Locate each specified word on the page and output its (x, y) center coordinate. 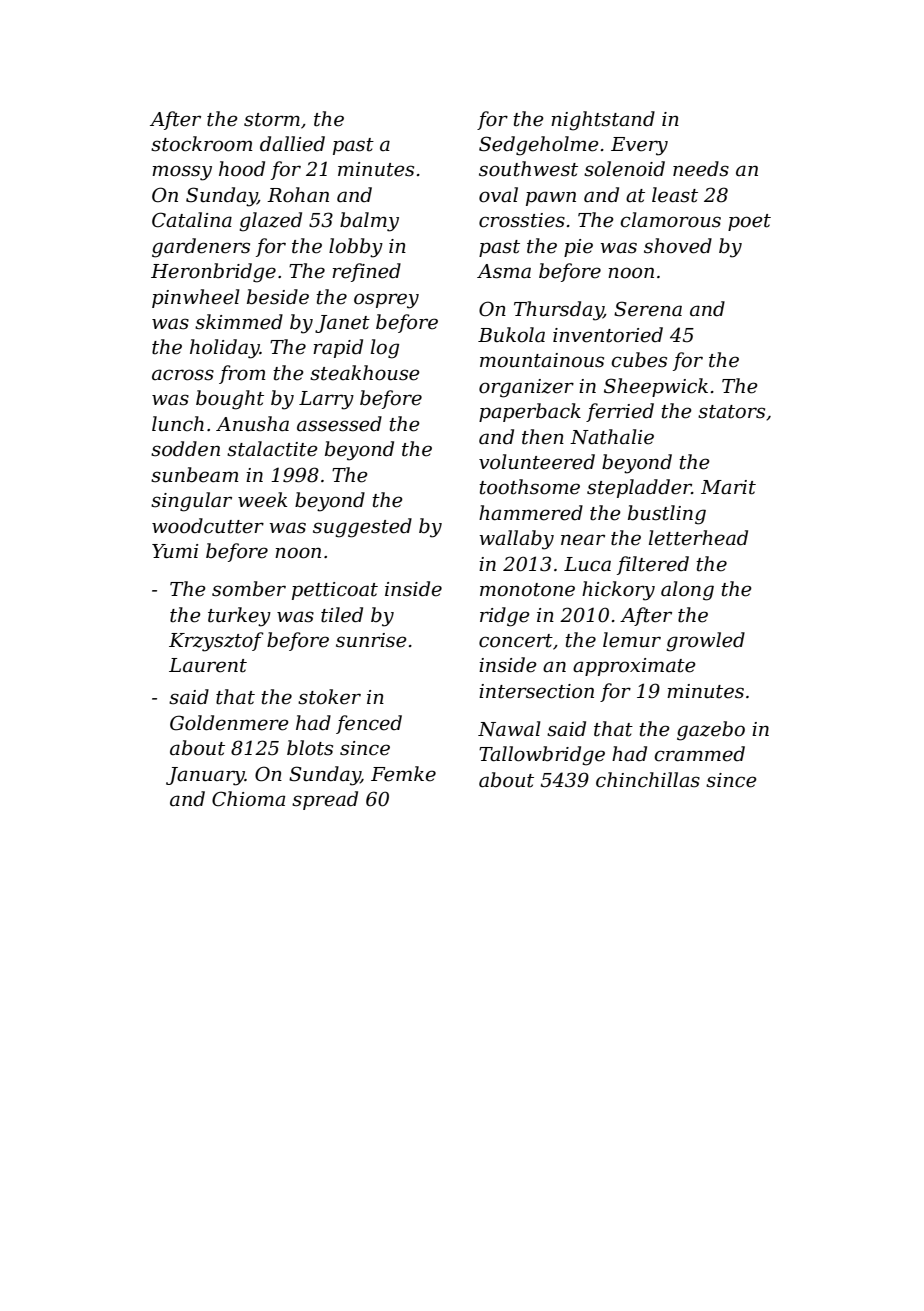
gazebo (711, 731)
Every (639, 146)
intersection (536, 691)
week (263, 500)
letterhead (698, 538)
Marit (728, 487)
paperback (530, 412)
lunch (178, 424)
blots (310, 748)
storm (272, 120)
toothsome (529, 487)
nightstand (603, 121)
